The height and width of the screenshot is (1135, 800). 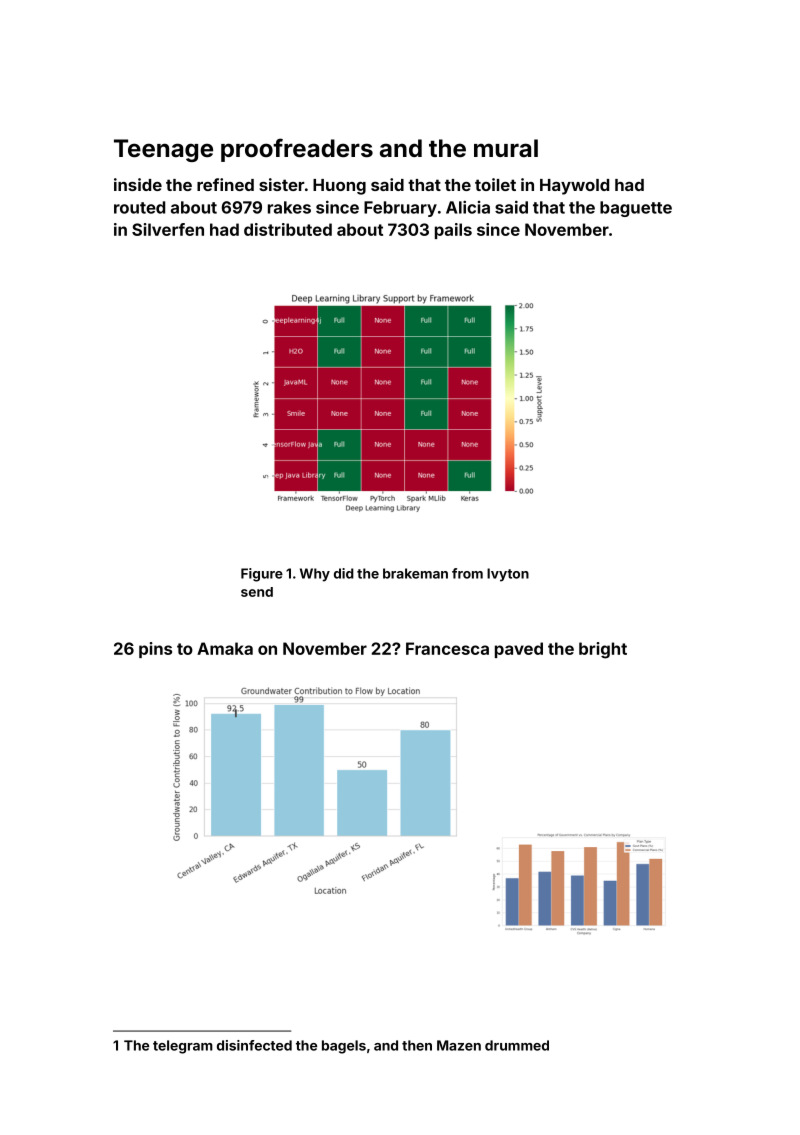 I want to click on mural, so click(x=506, y=148).
